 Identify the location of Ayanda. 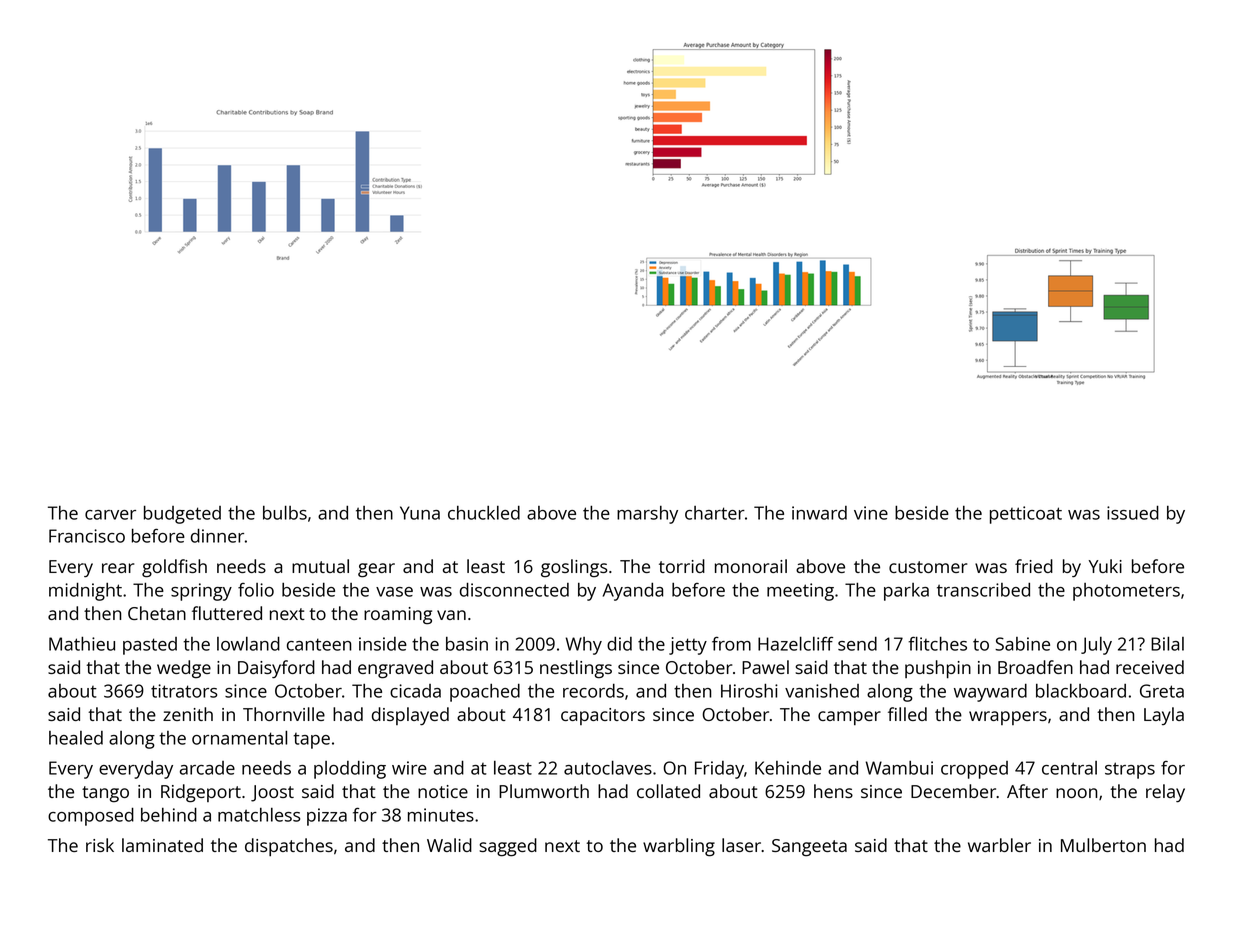
(633, 592).
